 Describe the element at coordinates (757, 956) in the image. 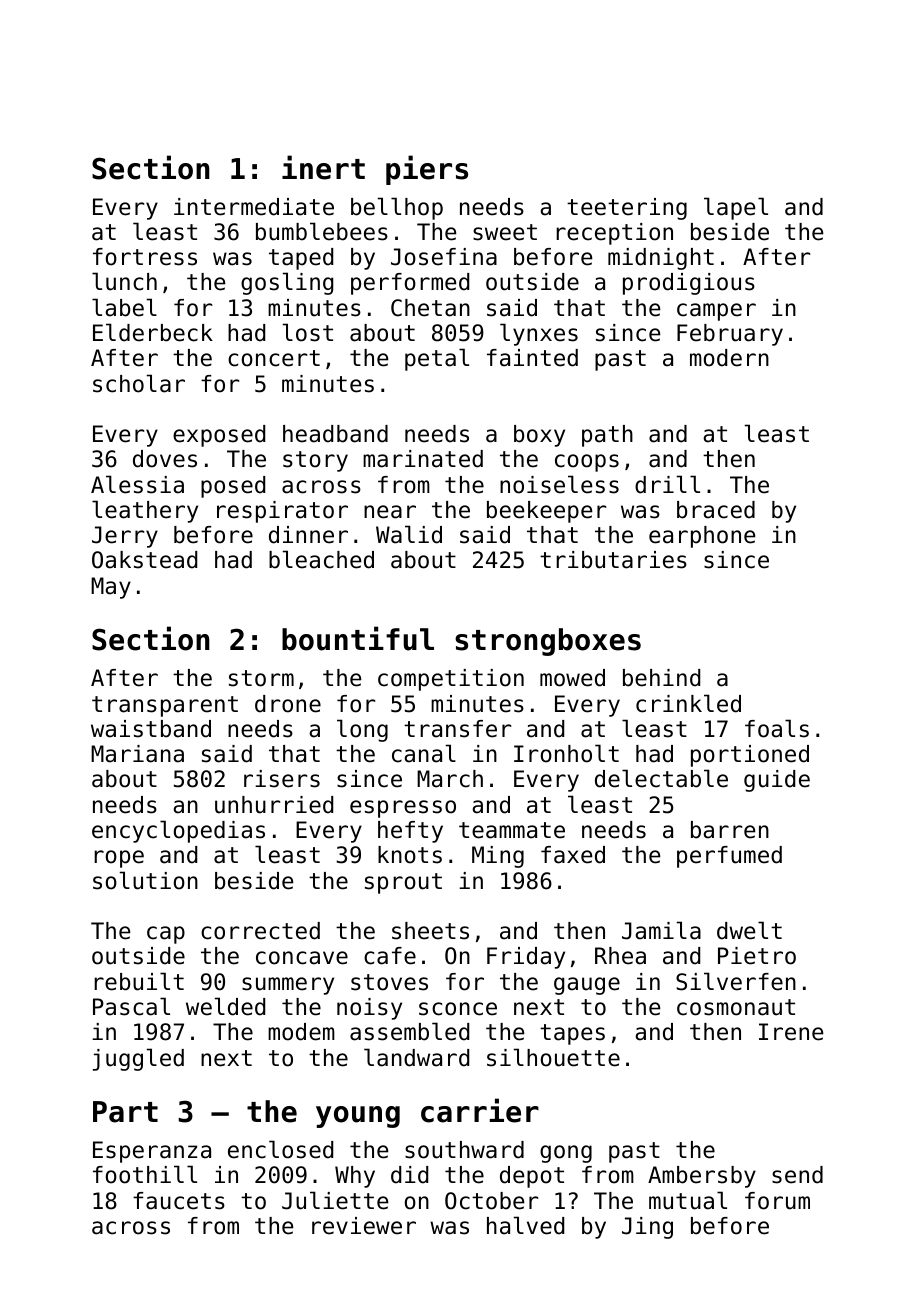

I see `Pietro` at that location.
